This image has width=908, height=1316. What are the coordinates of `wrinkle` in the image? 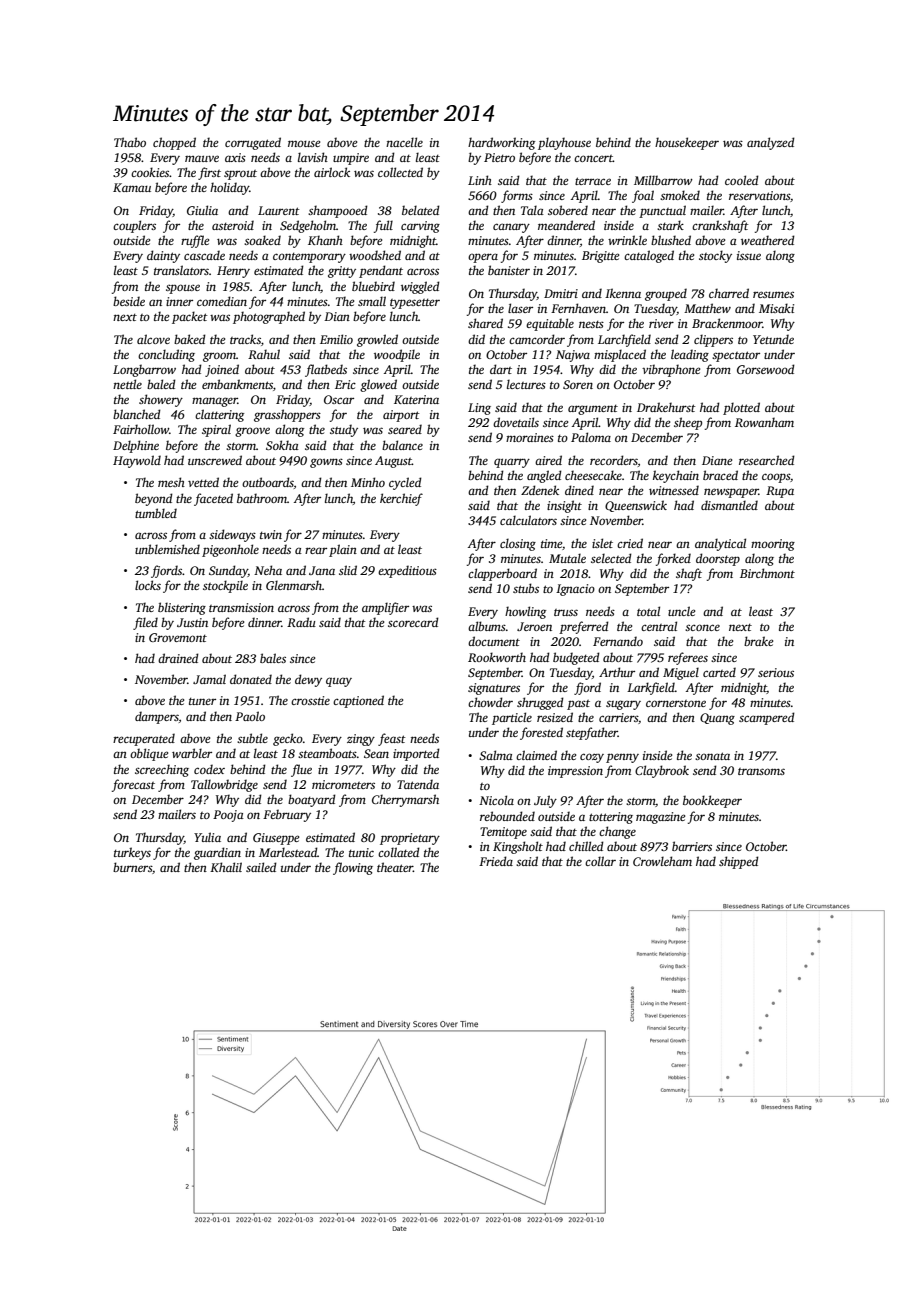 It's located at (627, 240).
